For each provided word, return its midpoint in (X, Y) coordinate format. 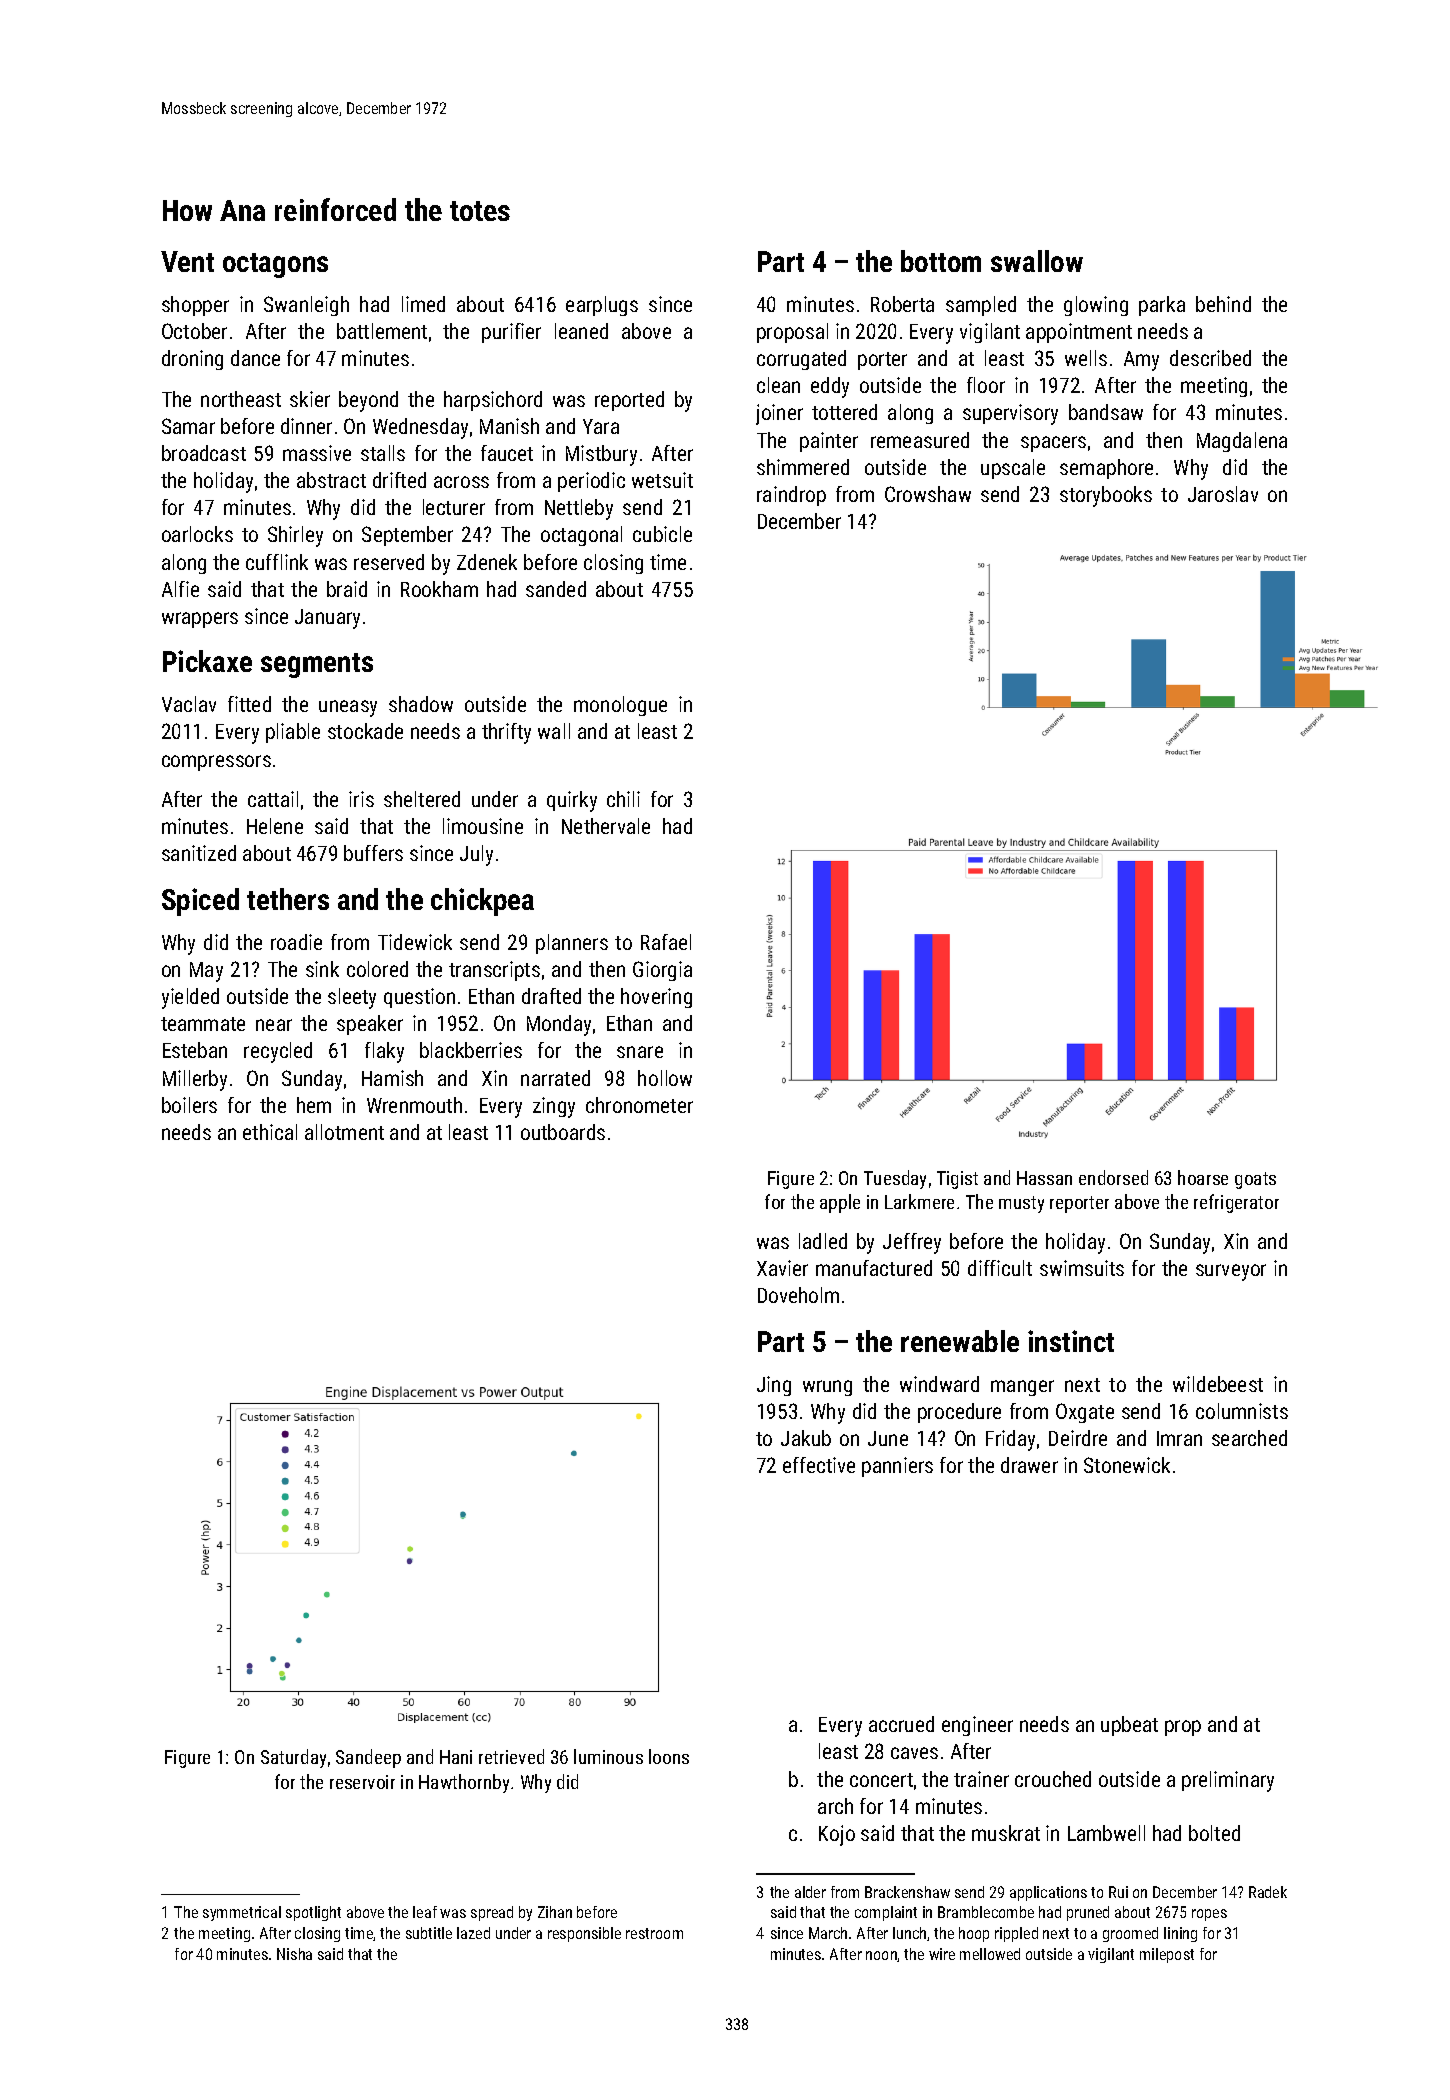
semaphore (1106, 469)
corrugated (801, 360)
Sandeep (368, 1758)
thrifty (506, 733)
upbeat (1129, 1726)
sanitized (199, 853)
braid (347, 589)
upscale (1013, 469)
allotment (344, 1132)
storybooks (1106, 496)
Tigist (957, 1180)
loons (669, 1756)
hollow (665, 1078)
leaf (425, 1912)
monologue (620, 706)
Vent (187, 261)
